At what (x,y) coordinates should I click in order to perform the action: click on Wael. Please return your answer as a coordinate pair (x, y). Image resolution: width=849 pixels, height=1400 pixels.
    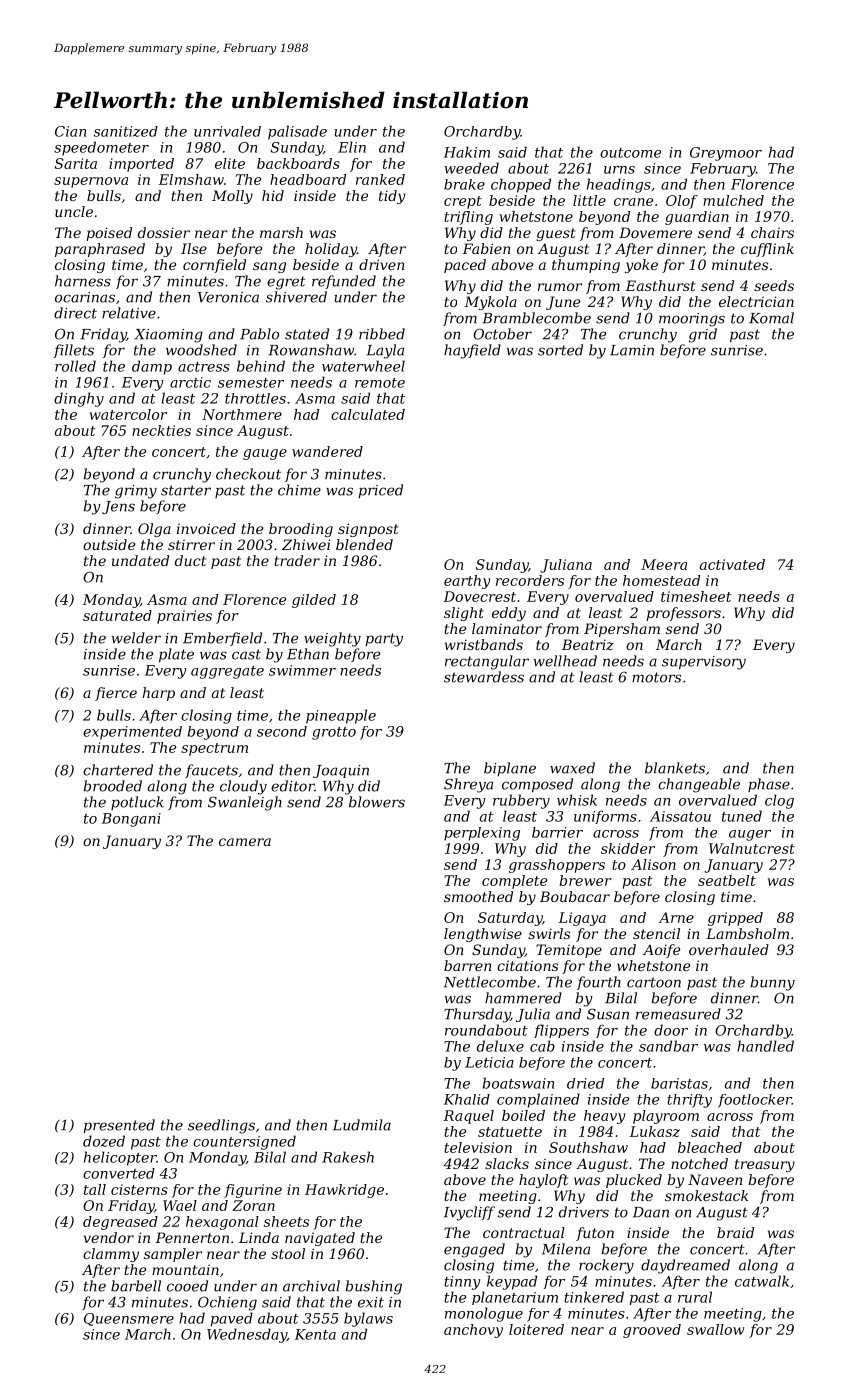
    Looking at the image, I should click on (180, 1205).
